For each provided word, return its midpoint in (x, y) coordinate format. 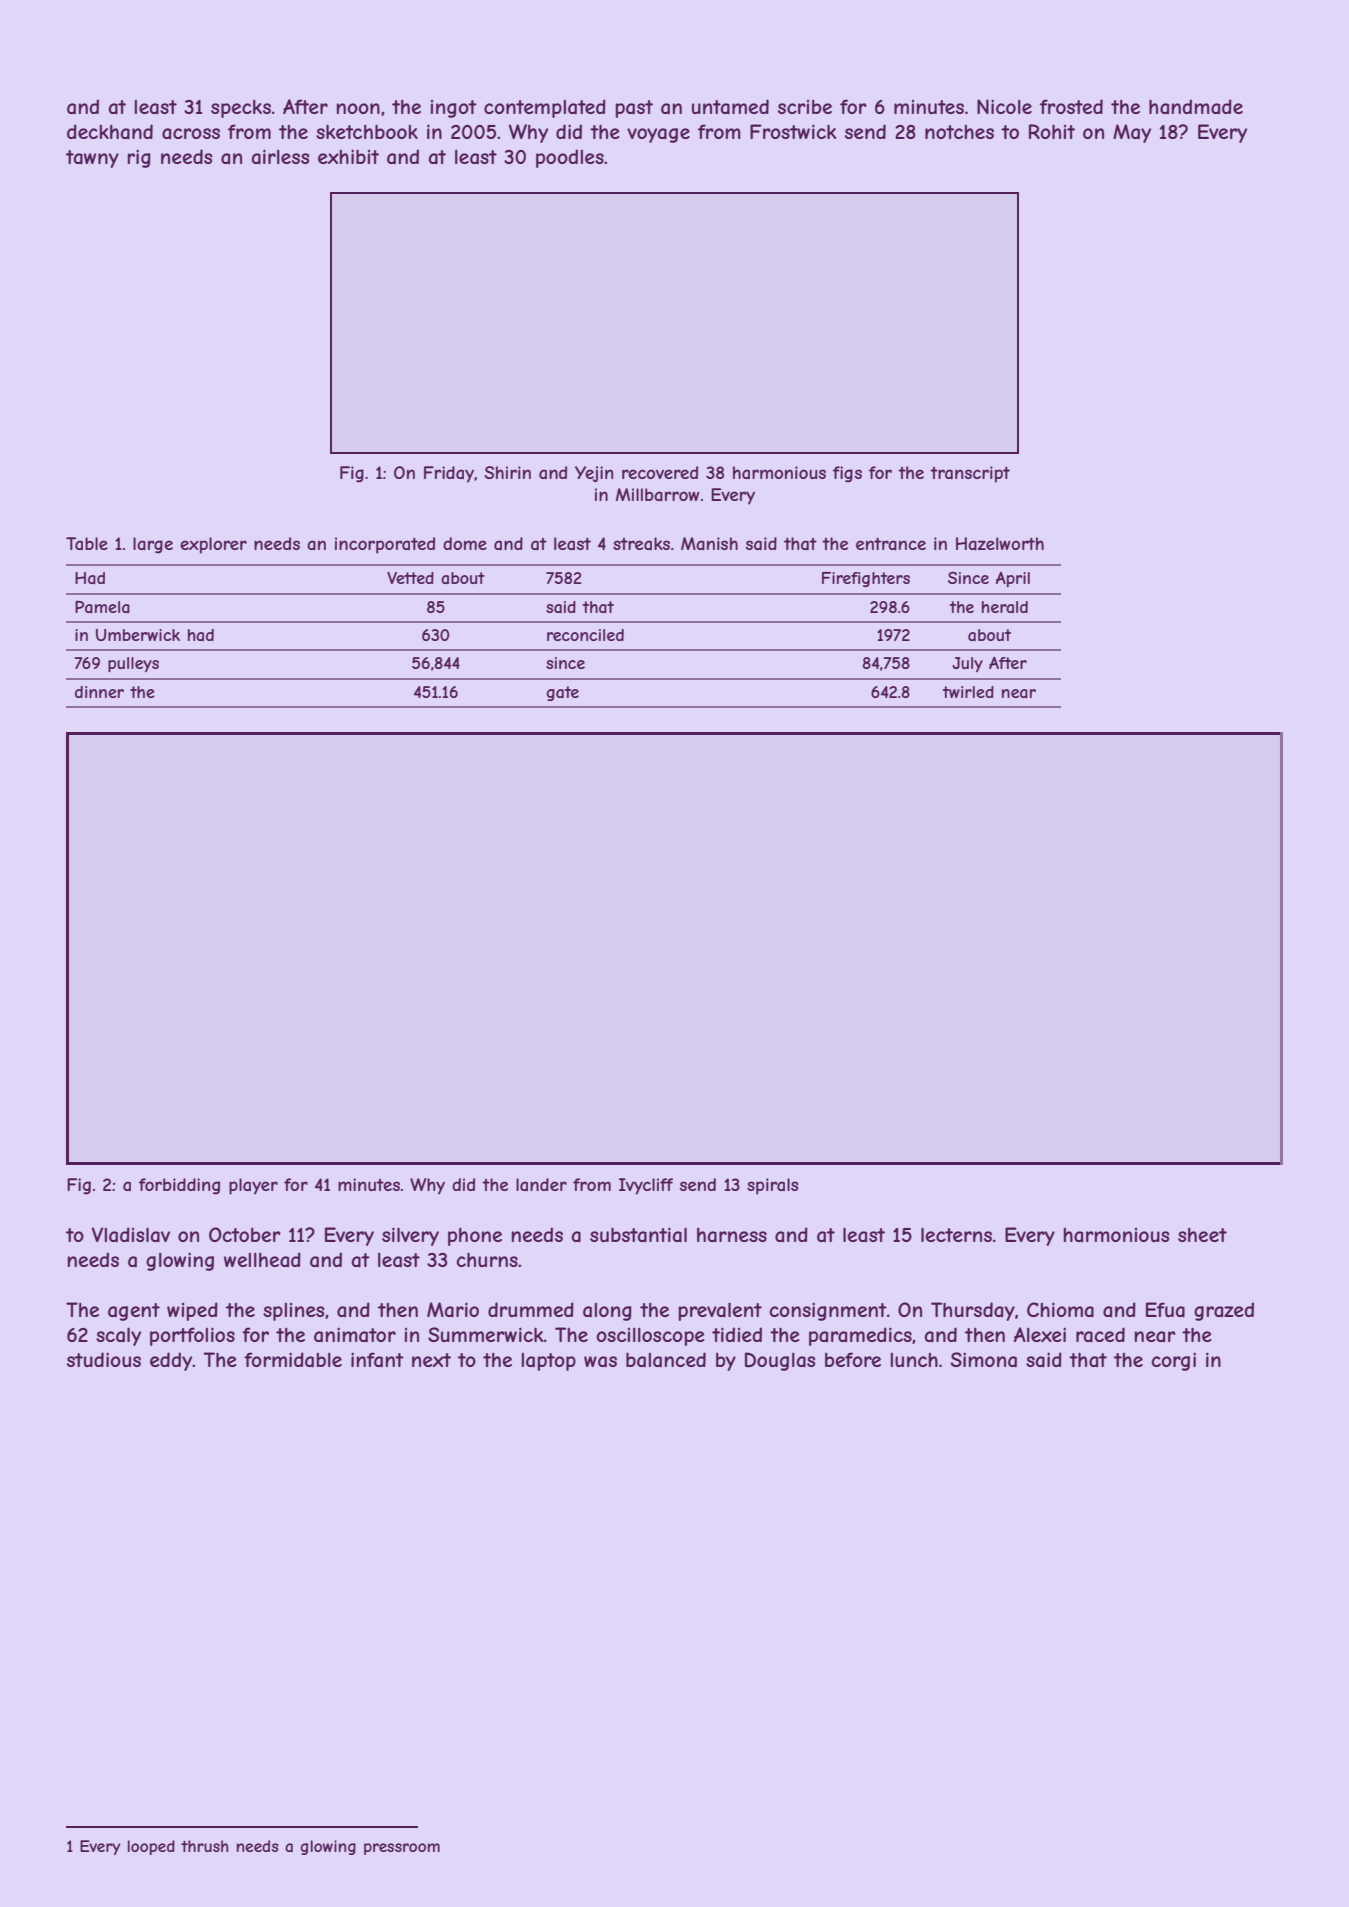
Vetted (410, 578)
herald (1005, 607)
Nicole (1004, 106)
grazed (1224, 1311)
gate (563, 693)
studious (104, 1359)
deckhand (110, 132)
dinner (99, 692)
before (853, 1359)
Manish (709, 543)
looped (151, 1847)
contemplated (545, 108)
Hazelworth (1000, 543)
